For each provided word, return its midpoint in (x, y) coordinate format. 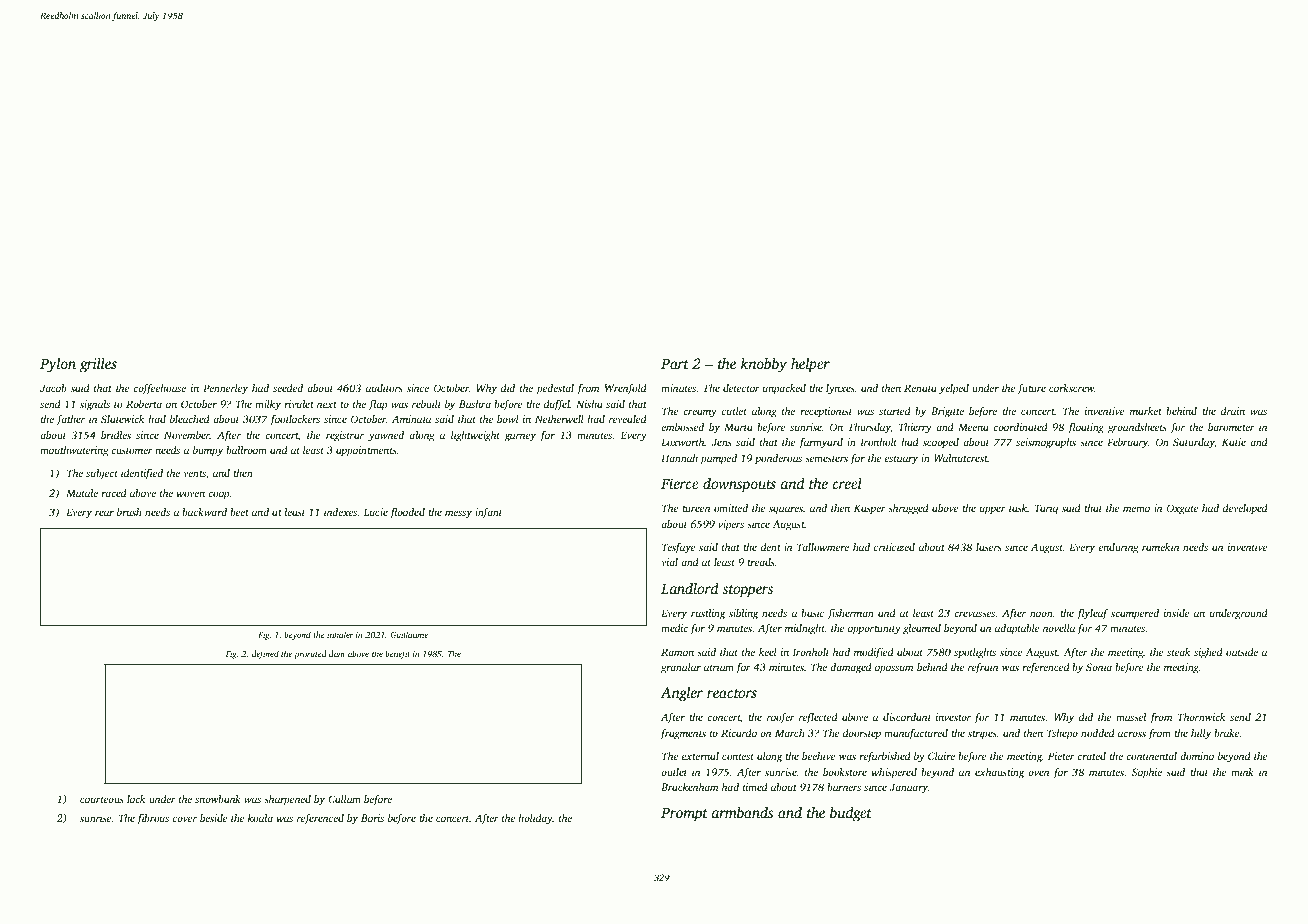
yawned (386, 436)
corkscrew (1071, 388)
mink (1242, 772)
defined (265, 654)
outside (1242, 652)
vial (670, 562)
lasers (989, 547)
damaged (851, 668)
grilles (98, 365)
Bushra (475, 404)
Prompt (684, 815)
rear (104, 513)
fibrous (153, 819)
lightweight (475, 436)
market (1146, 411)
